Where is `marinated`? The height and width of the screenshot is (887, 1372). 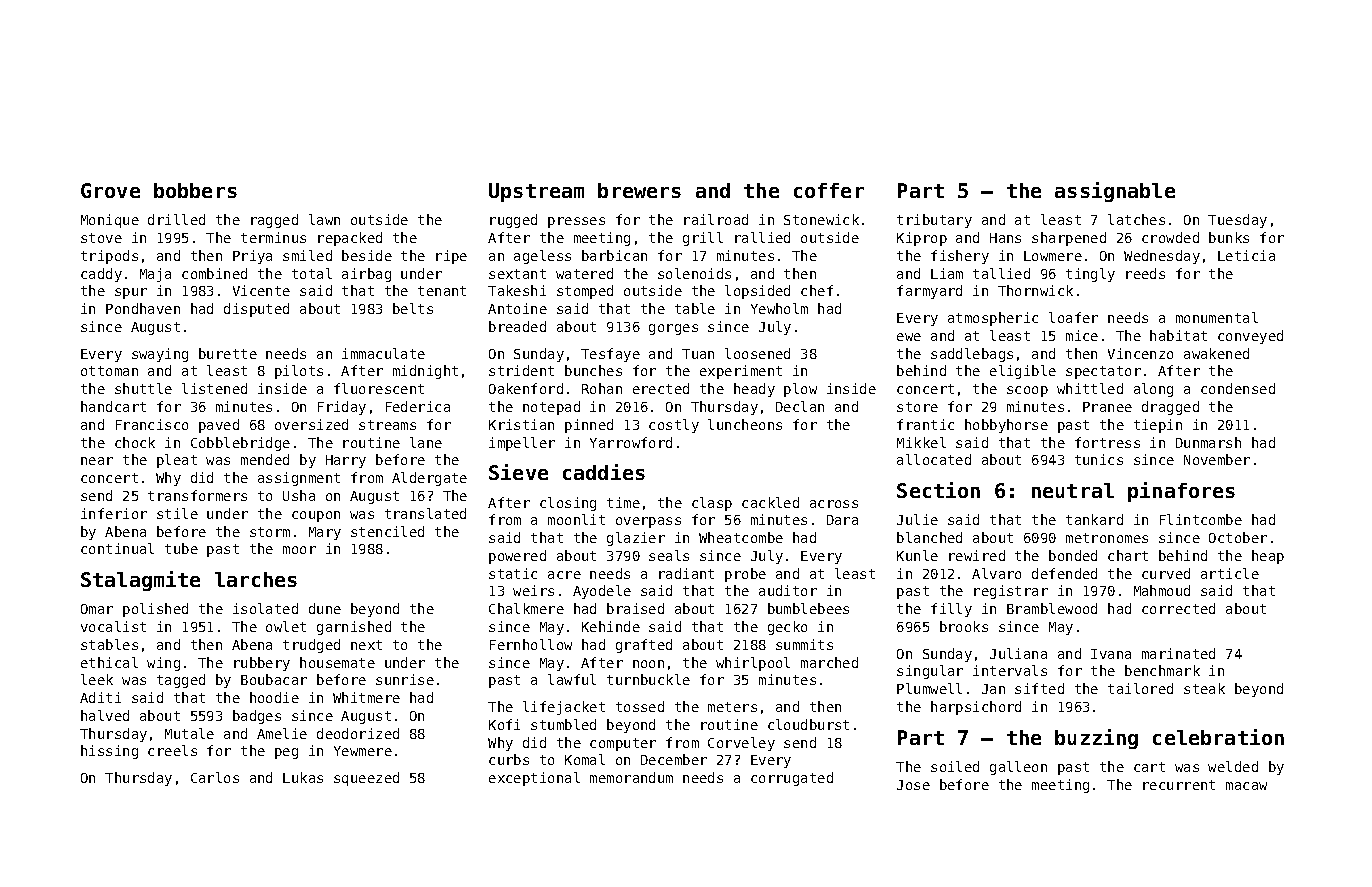 marinated is located at coordinates (1178, 653).
